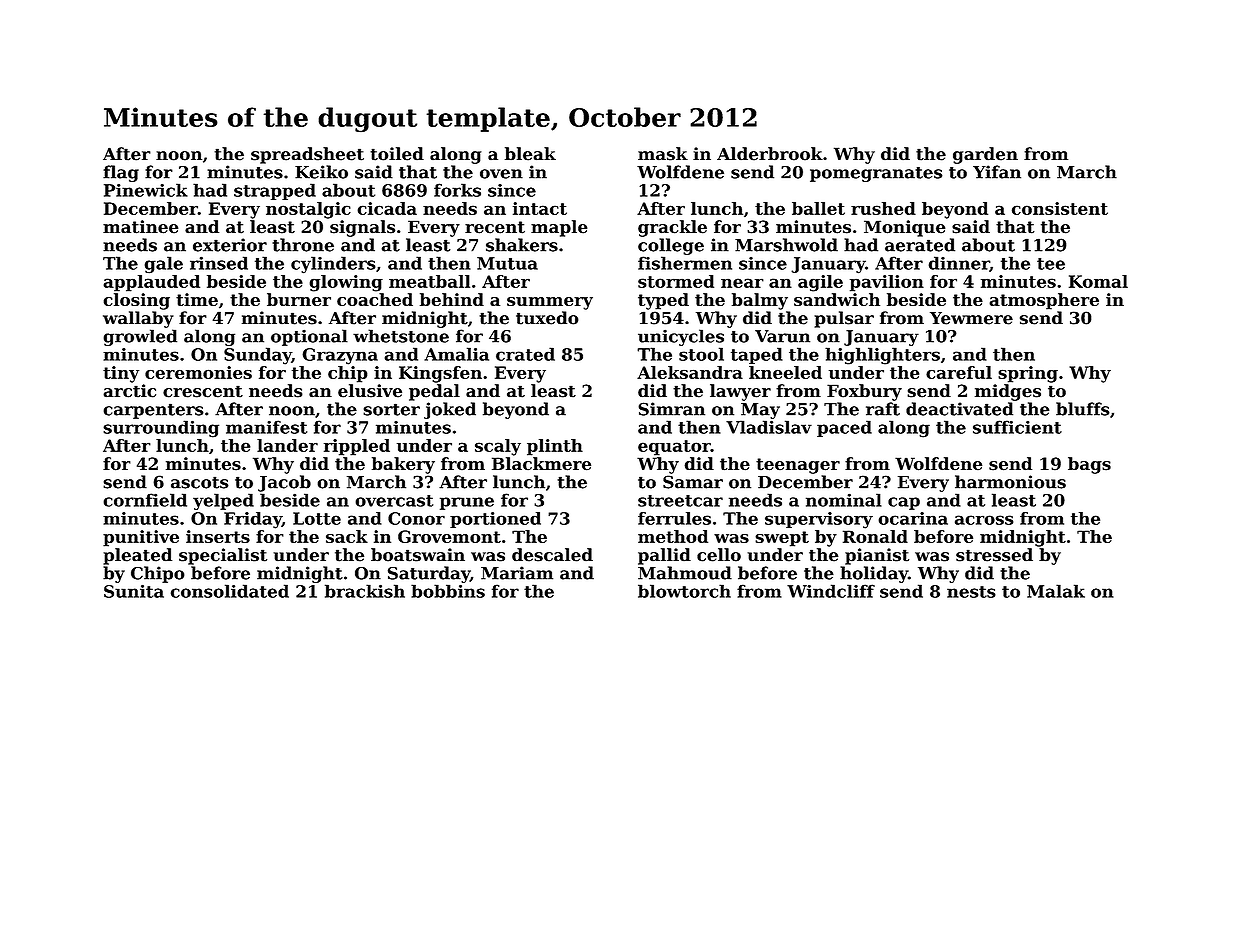  What do you see at coordinates (121, 173) in the screenshot?
I see `flag` at bounding box center [121, 173].
